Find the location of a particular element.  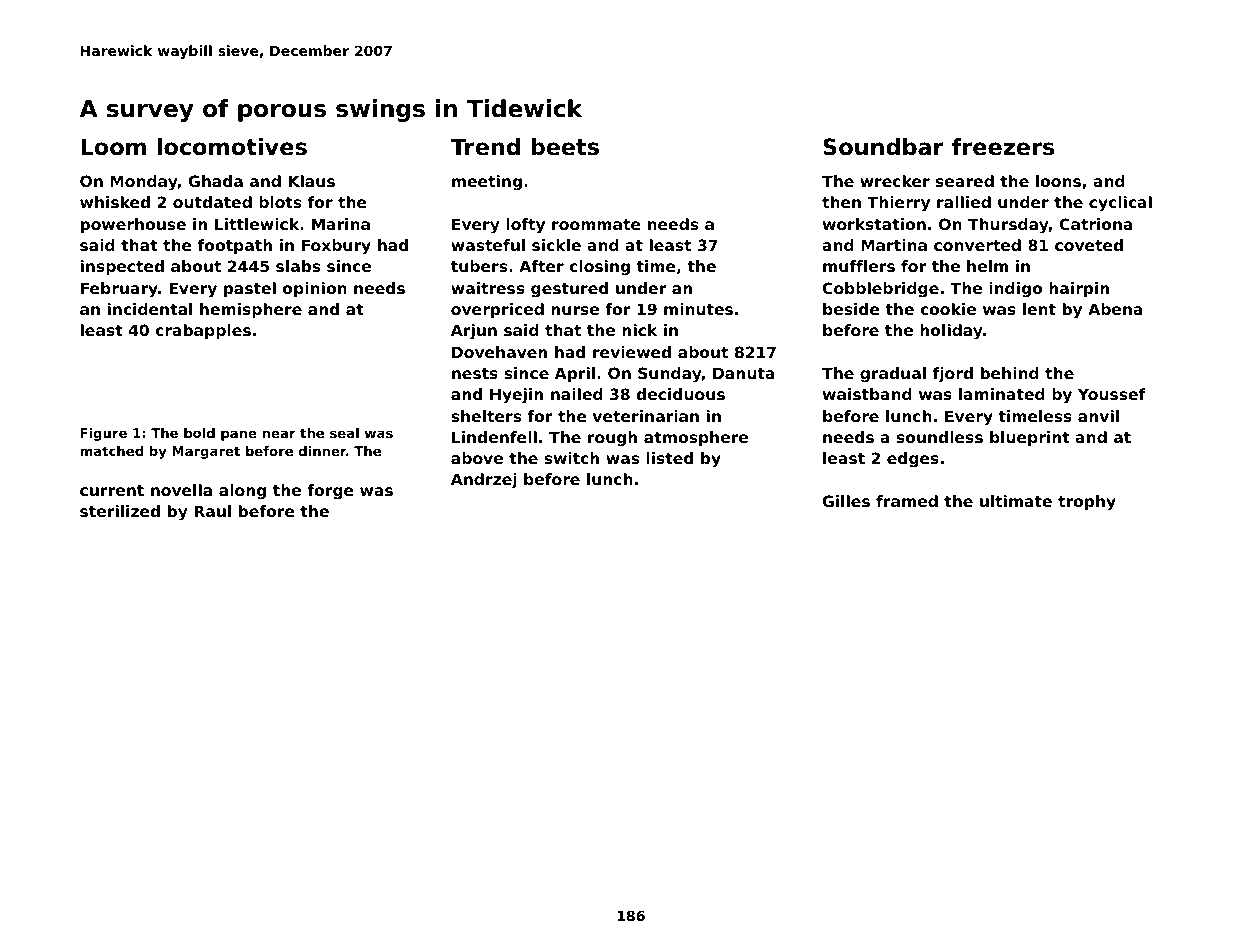

gestured is located at coordinates (569, 290).
